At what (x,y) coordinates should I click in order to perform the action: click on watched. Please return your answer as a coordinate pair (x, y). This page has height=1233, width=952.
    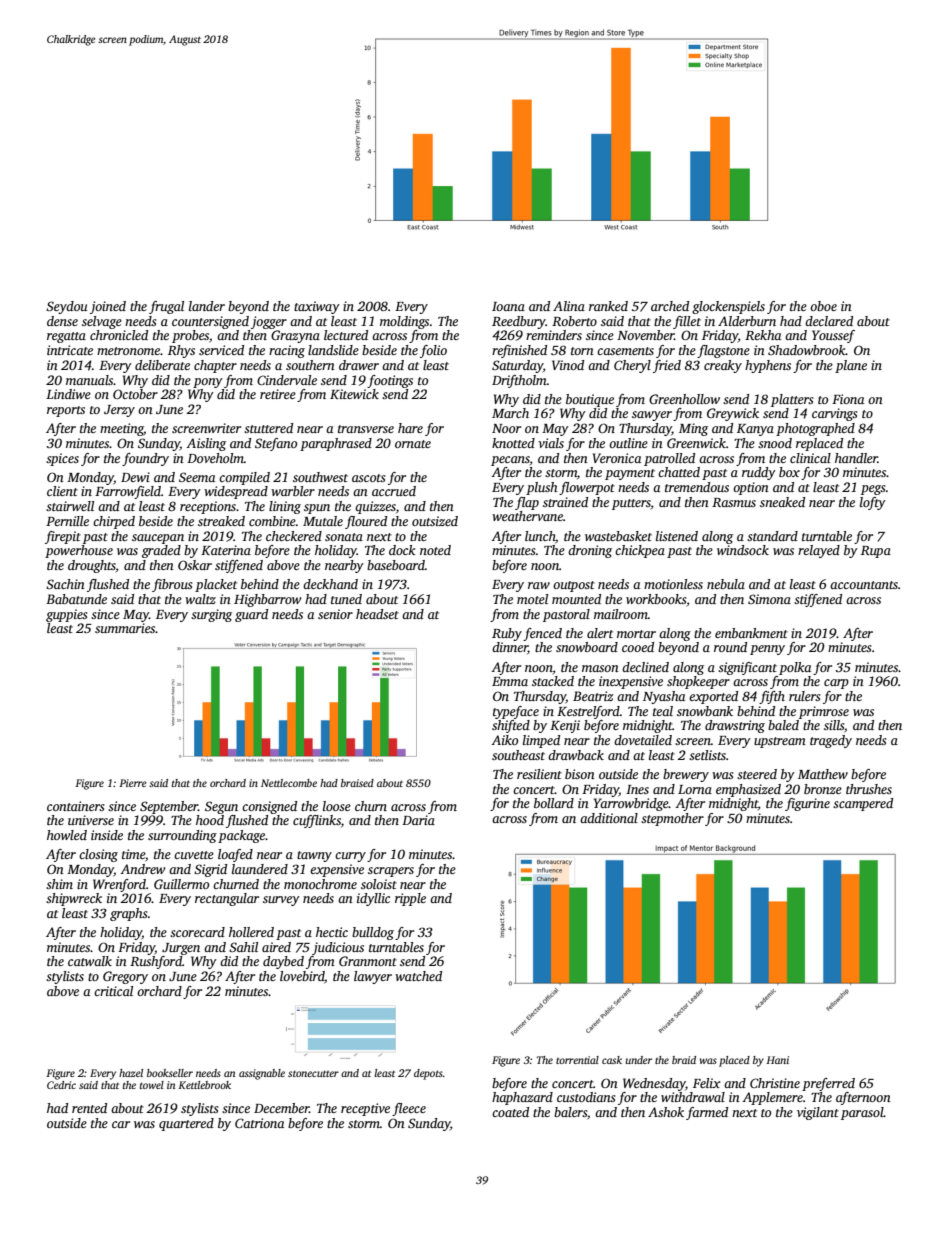
    Looking at the image, I should click on (418, 976).
